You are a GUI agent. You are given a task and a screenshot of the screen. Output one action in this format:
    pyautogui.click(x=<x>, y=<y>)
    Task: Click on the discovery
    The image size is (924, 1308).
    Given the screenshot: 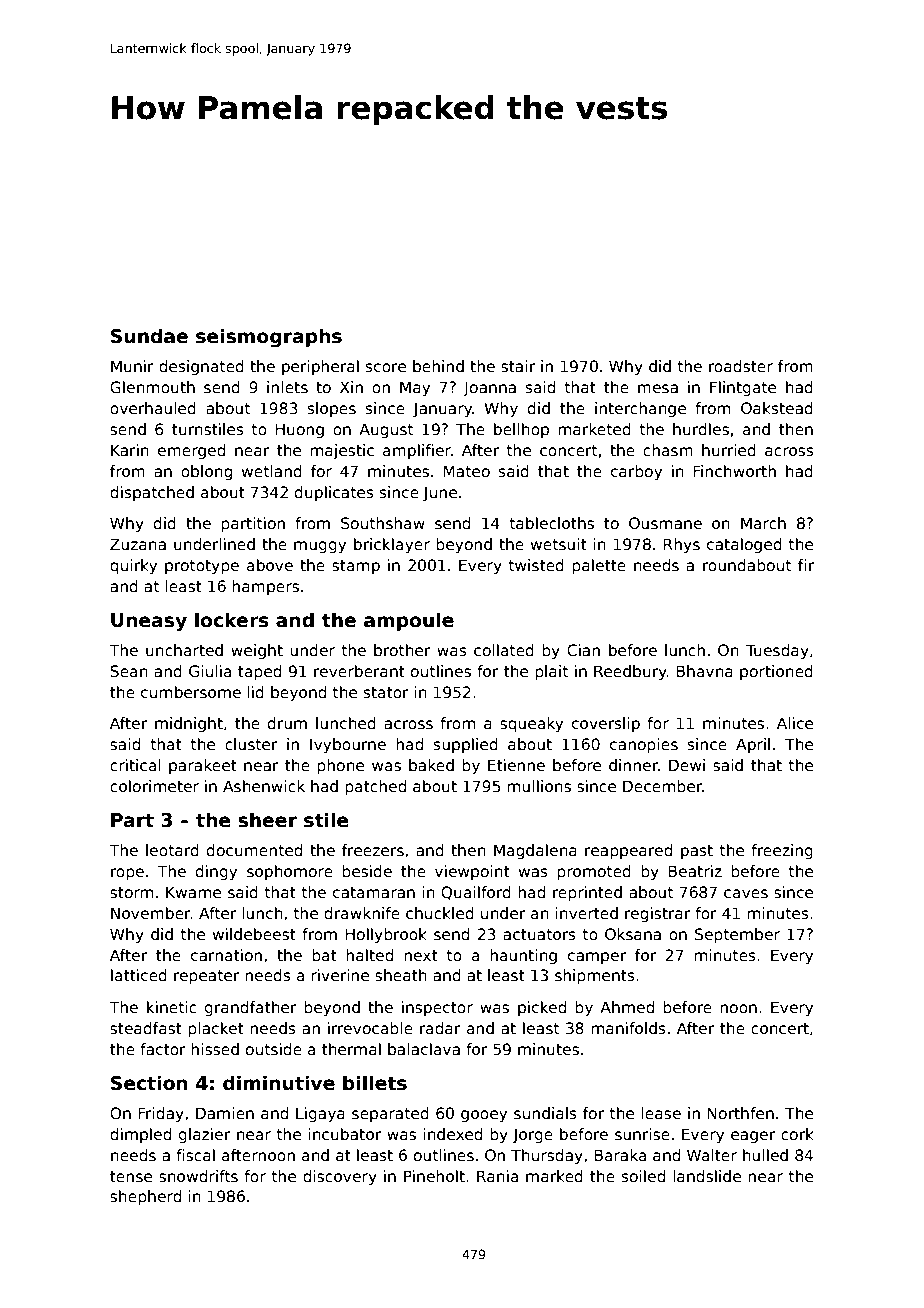 What is the action you would take?
    pyautogui.click(x=340, y=1177)
